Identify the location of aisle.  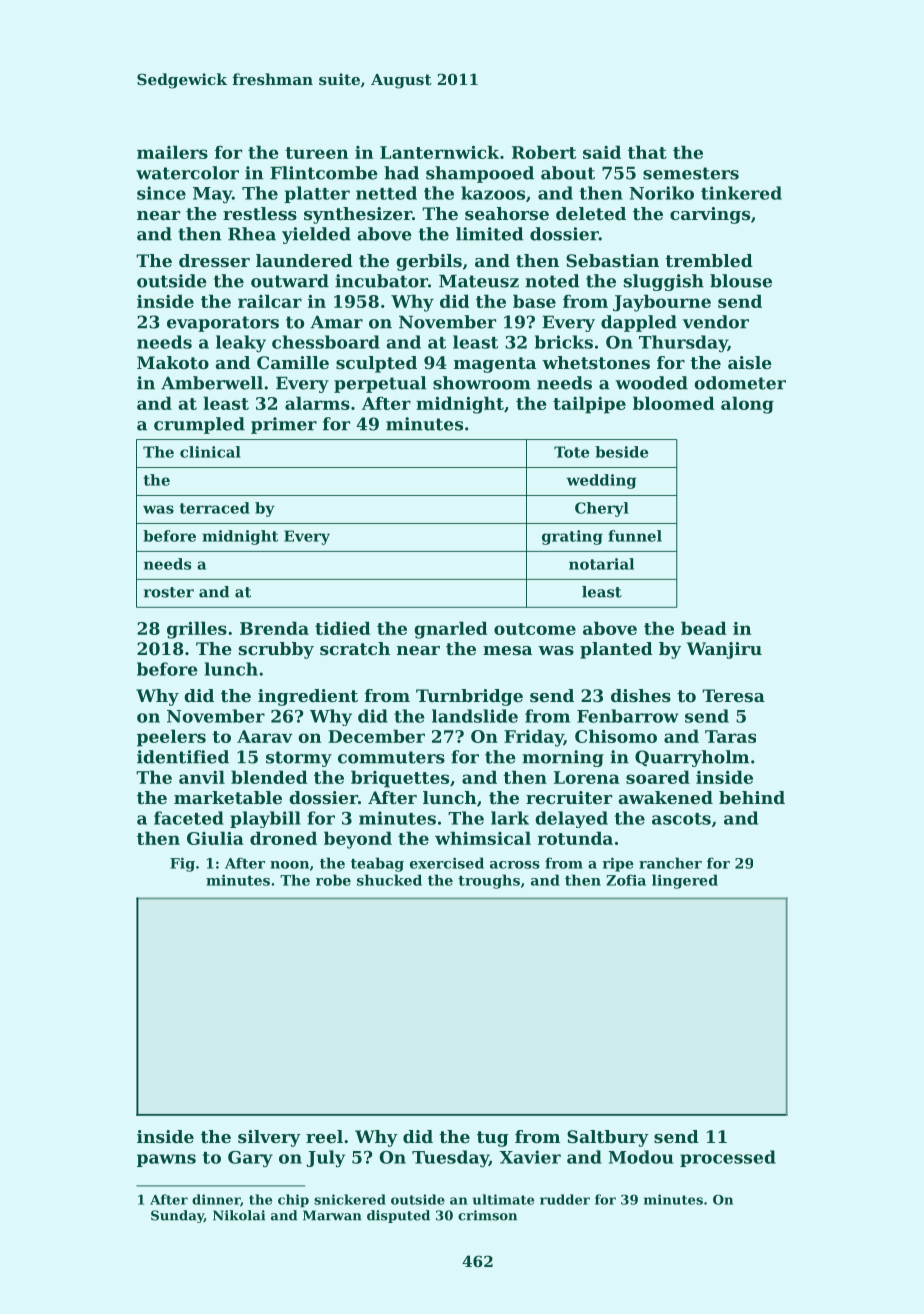
(750, 362).
